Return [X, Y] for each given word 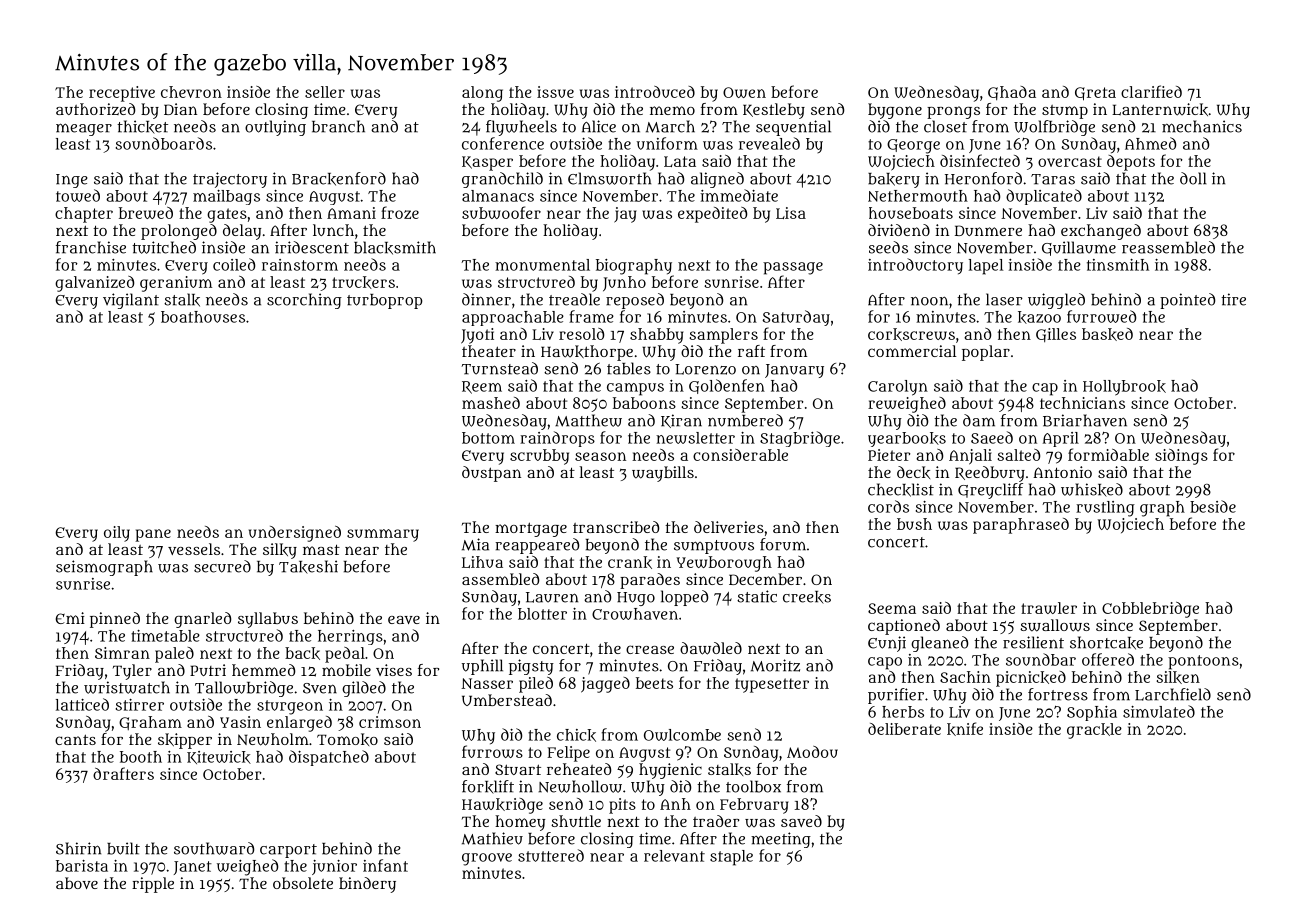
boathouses [203, 317]
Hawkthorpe [587, 353]
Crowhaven [635, 614]
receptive [122, 94]
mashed [491, 403]
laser [1004, 299]
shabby [656, 336]
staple [731, 858]
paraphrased [1021, 526]
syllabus [268, 620]
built [123, 848]
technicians [1082, 403]
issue [555, 92]
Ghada [1012, 93]
